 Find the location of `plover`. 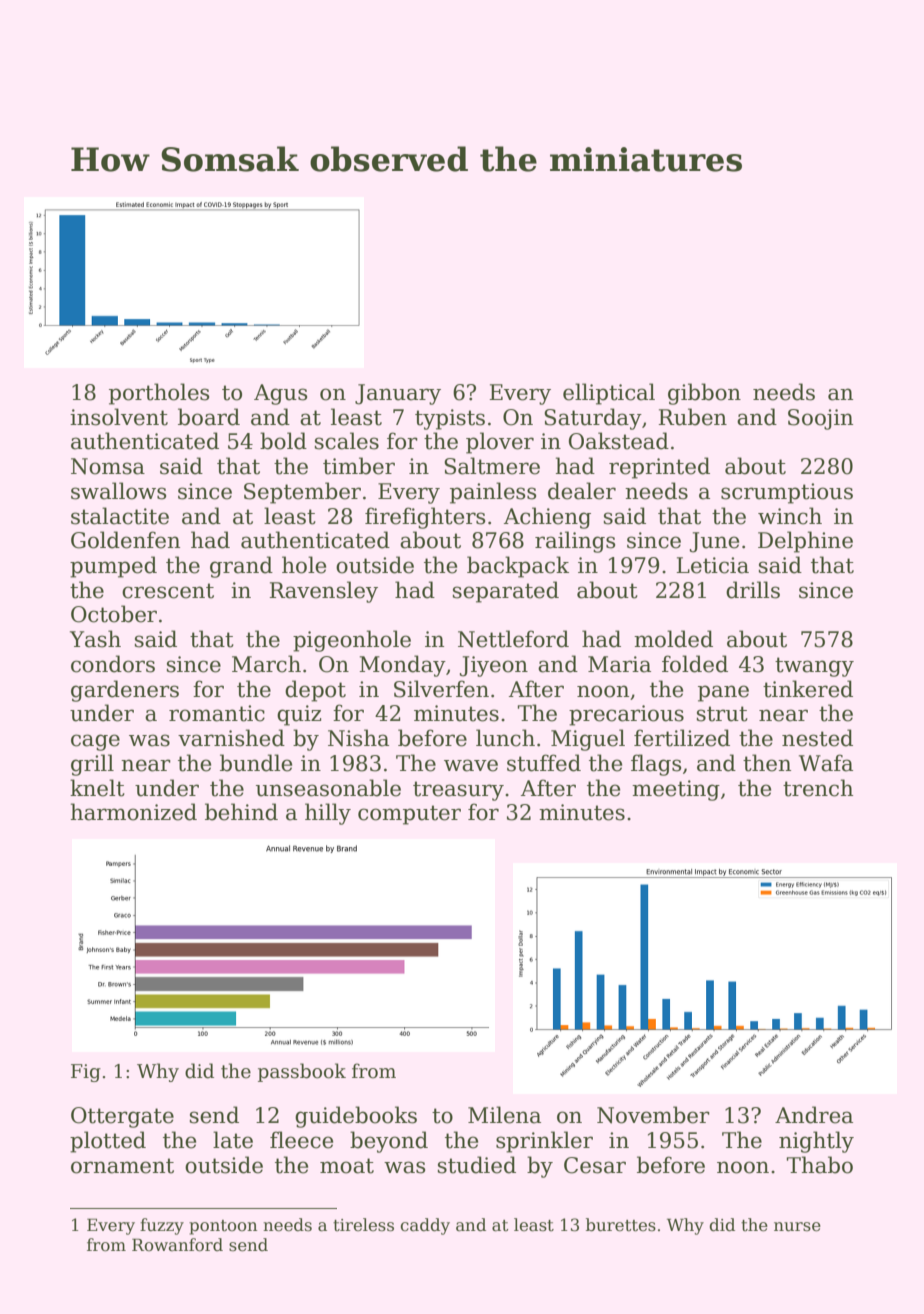

plover is located at coordinates (500, 443).
